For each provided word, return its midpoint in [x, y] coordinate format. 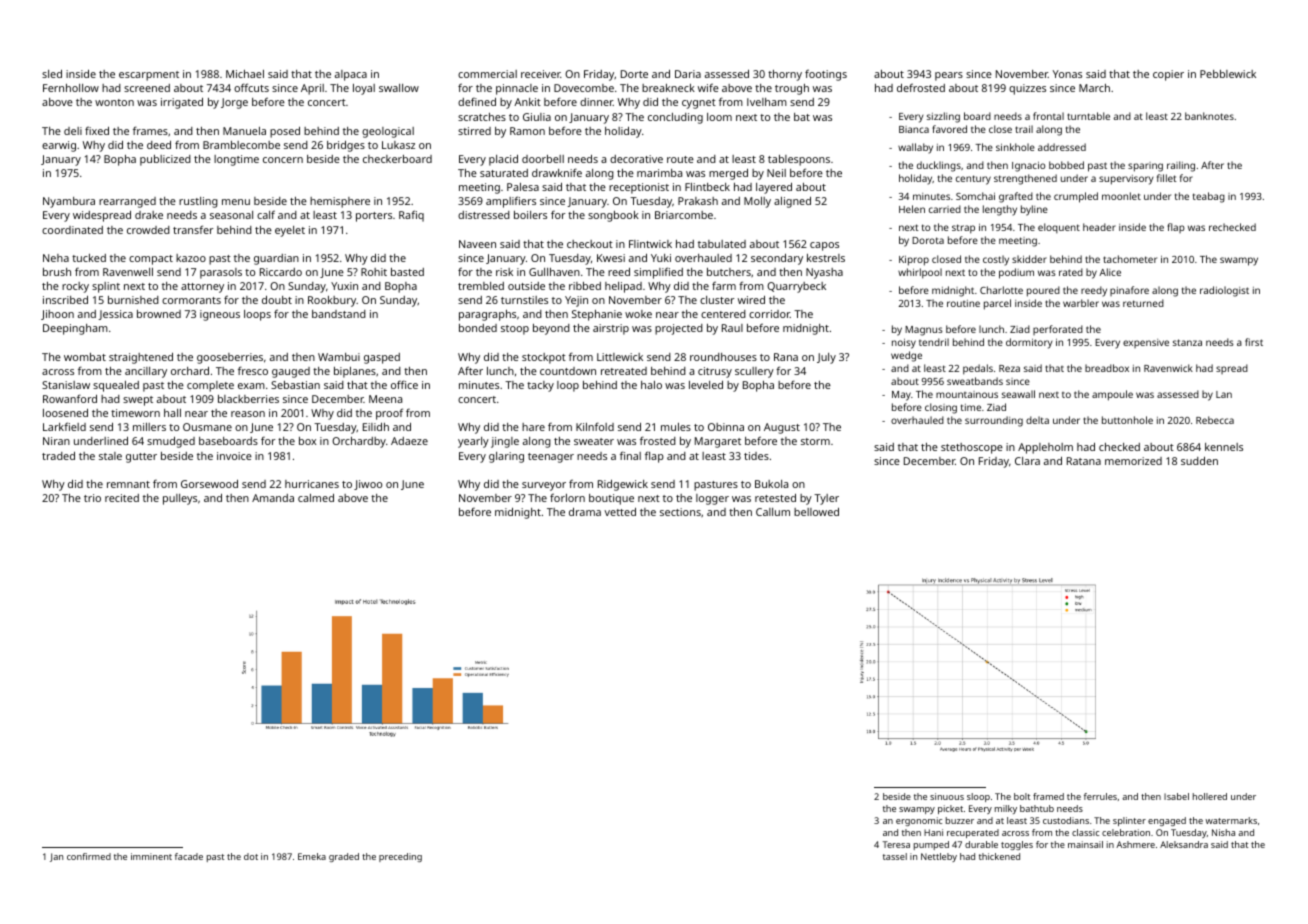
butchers [729, 272]
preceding [400, 857]
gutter [141, 458]
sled [52, 74]
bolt [1022, 796]
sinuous [947, 796]
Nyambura [69, 202]
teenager [551, 458]
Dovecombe [584, 88]
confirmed [89, 856]
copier [1168, 75]
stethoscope [972, 448]
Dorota [928, 240]
